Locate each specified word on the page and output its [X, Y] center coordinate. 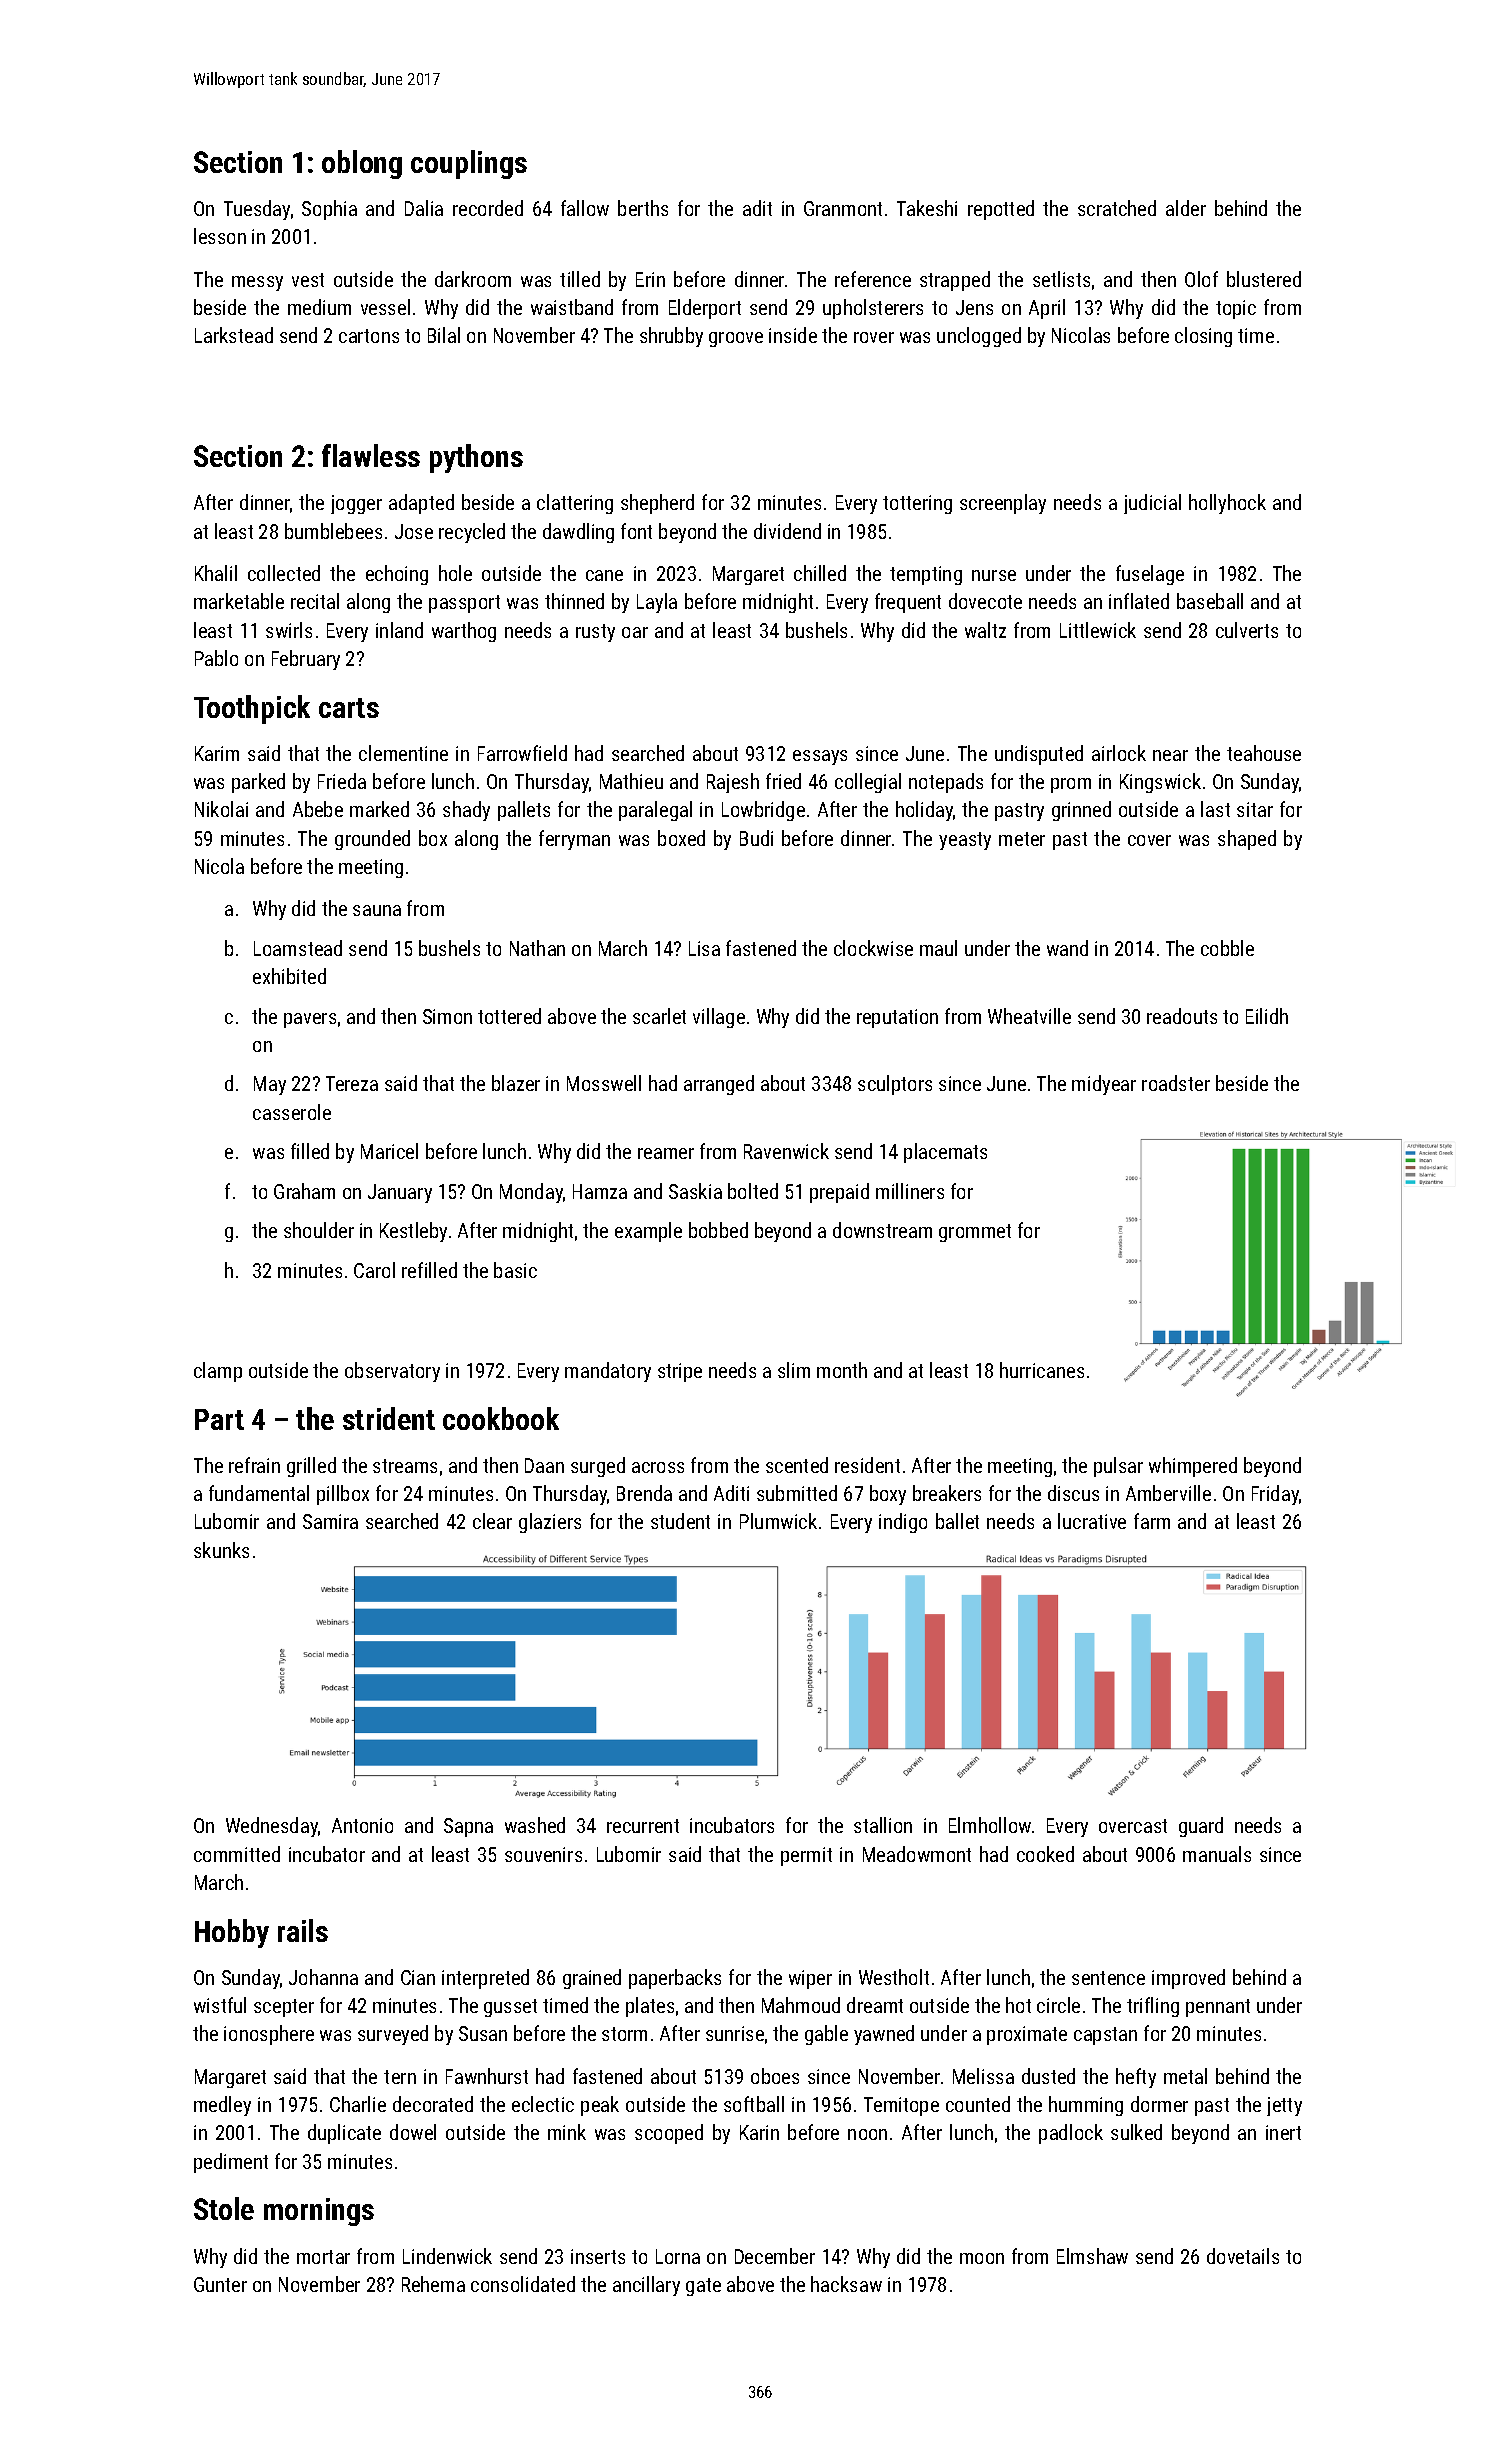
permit [806, 1856]
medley [222, 2106]
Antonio [362, 1825]
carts [349, 708]
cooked [1045, 1854]
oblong [362, 164]
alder [1186, 208]
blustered [1264, 279]
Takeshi [927, 208]
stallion [883, 1825]
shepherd [657, 504]
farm [1152, 1521]
